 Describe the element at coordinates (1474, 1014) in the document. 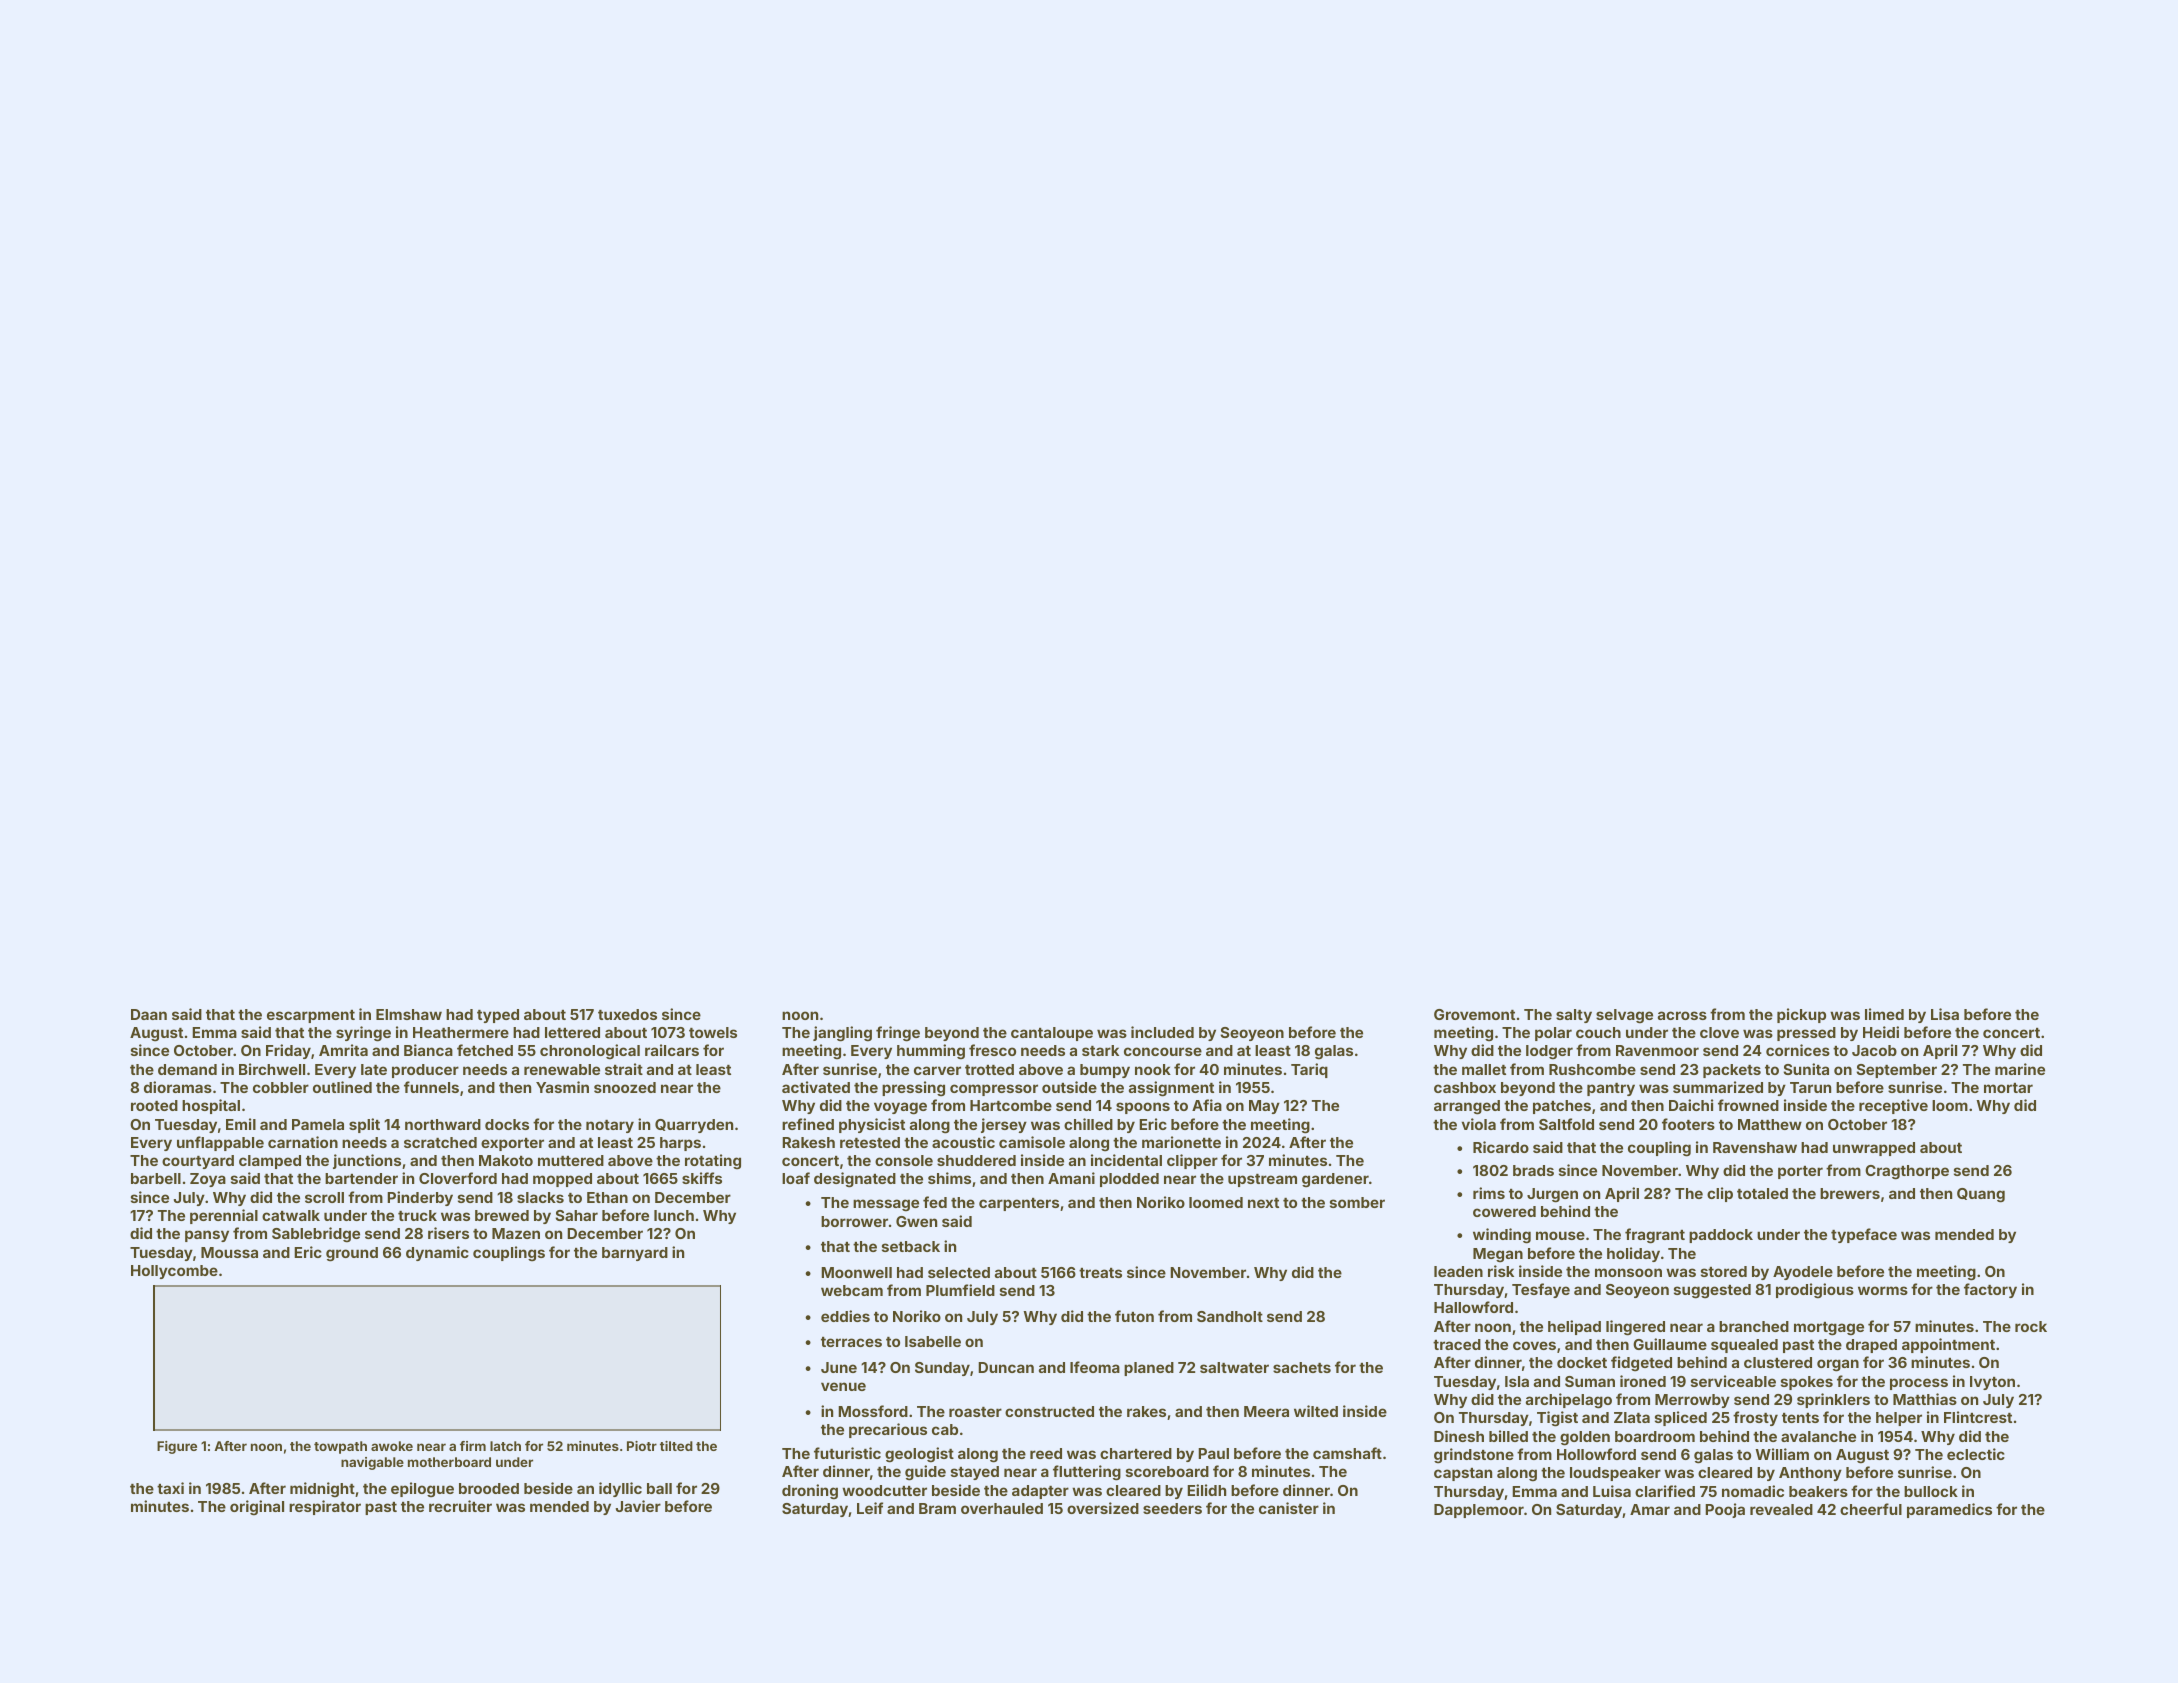

I see `Grovemont` at that location.
